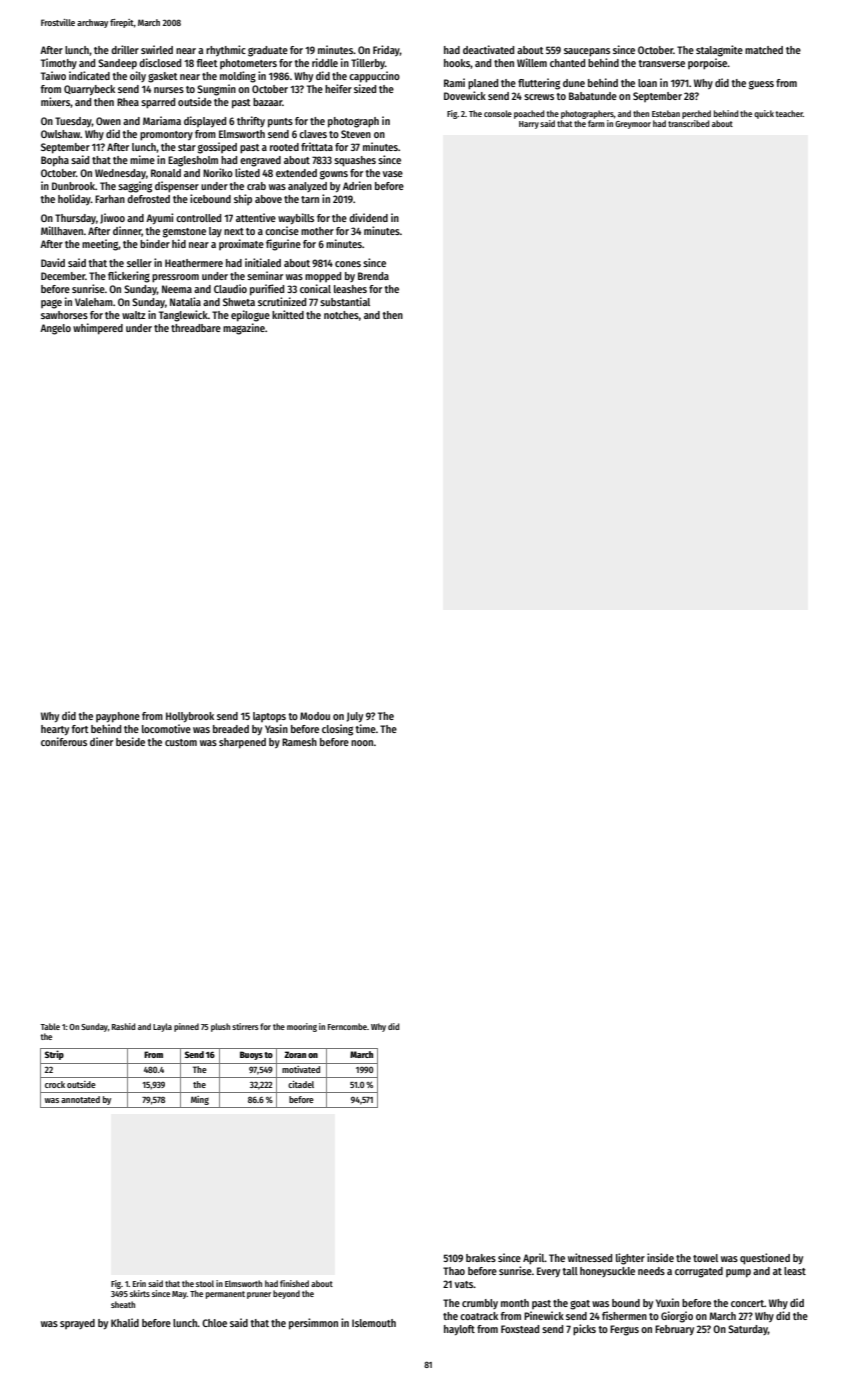  Describe the element at coordinates (355, 717) in the screenshot. I see `July` at that location.
